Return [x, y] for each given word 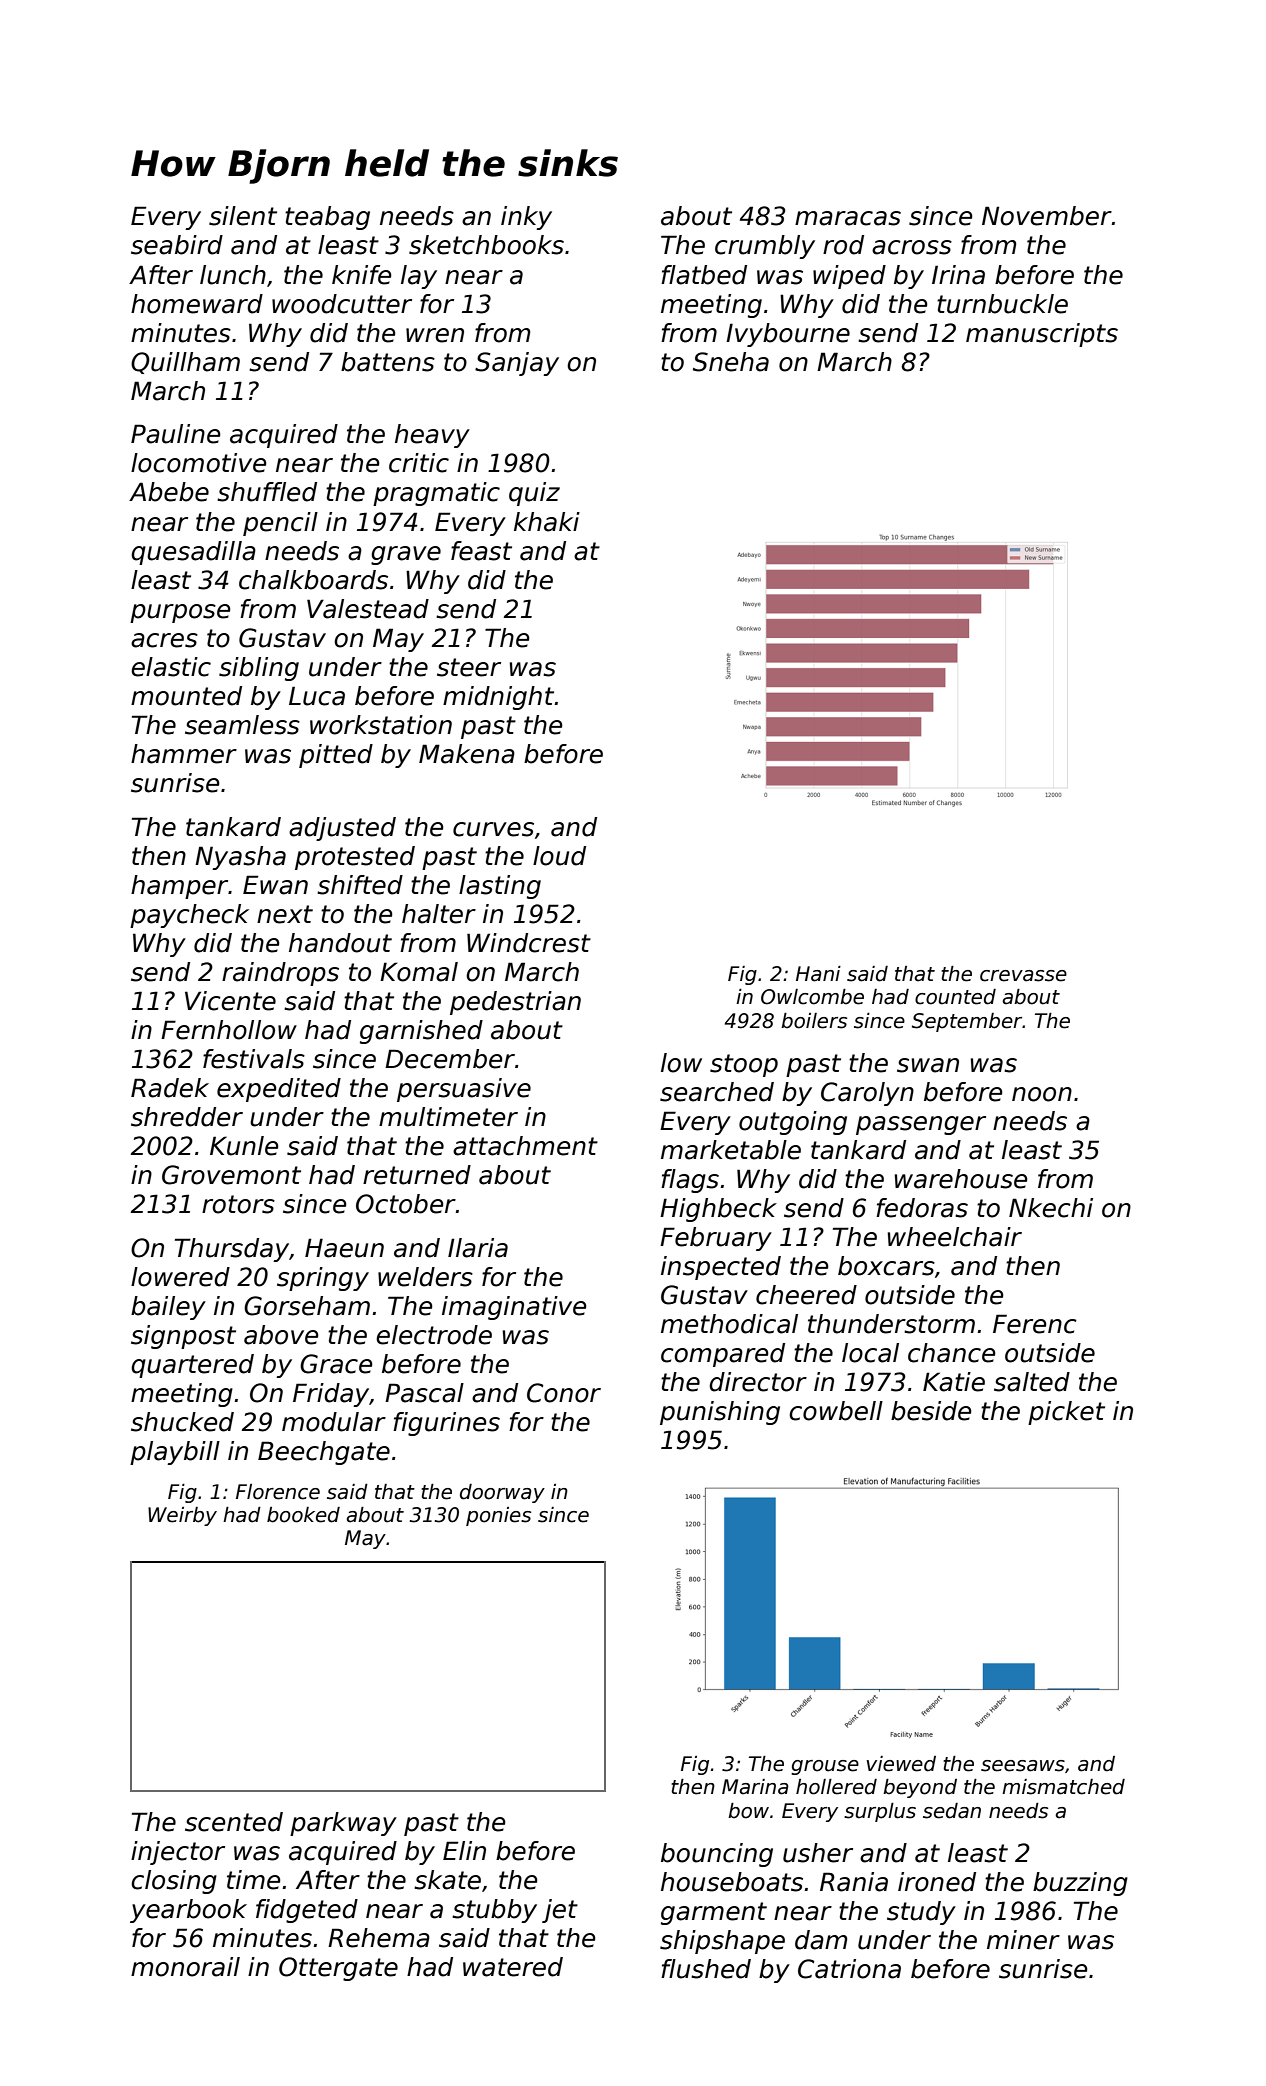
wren [435, 335]
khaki [547, 522]
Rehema [379, 1938]
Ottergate [338, 1969]
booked [303, 1515]
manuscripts [1042, 335]
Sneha [731, 362]
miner [1023, 1940]
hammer [184, 754]
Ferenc [1035, 1324]
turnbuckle [1002, 304]
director [758, 1382]
